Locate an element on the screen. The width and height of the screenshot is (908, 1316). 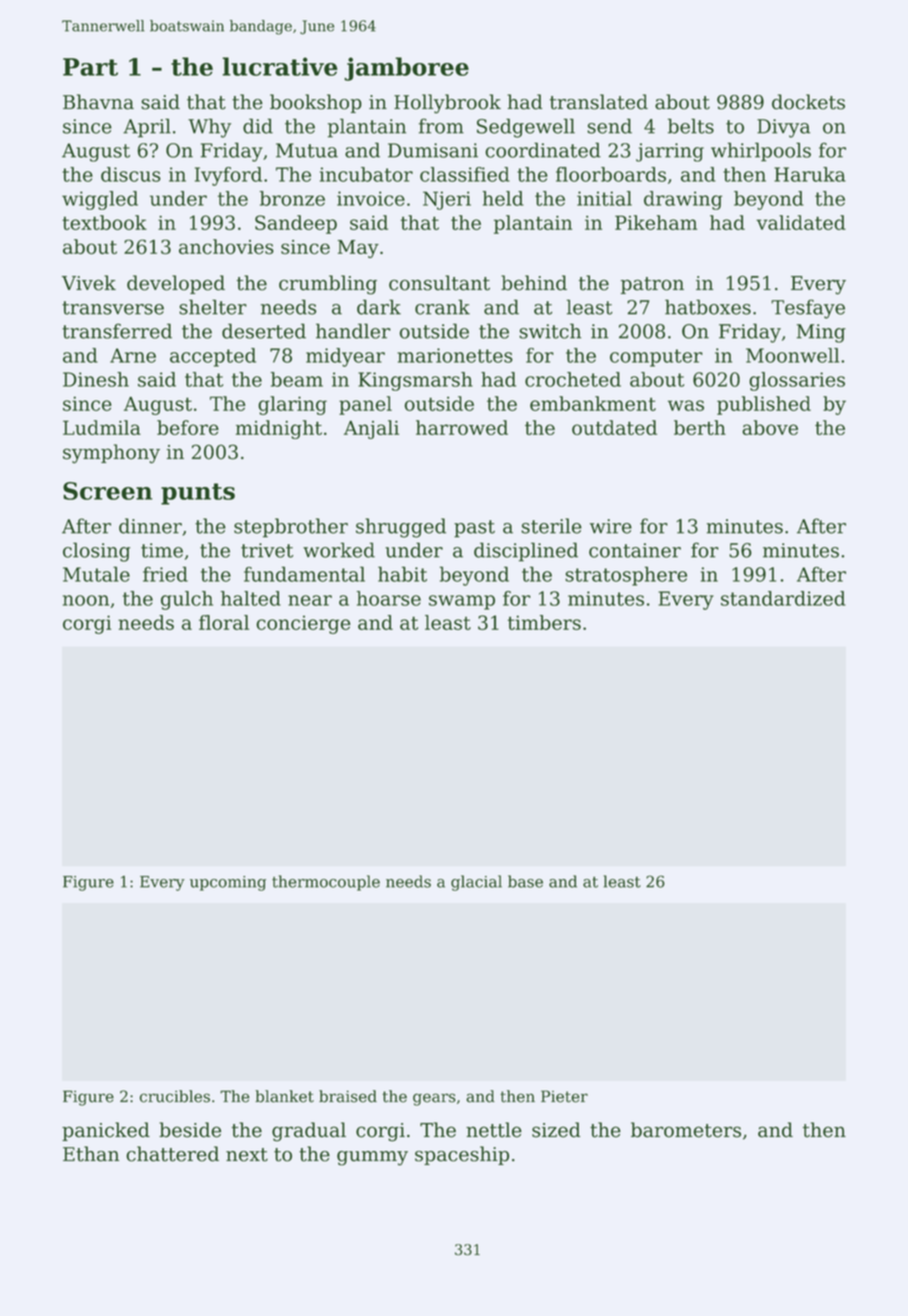
Pieter is located at coordinates (564, 1096).
